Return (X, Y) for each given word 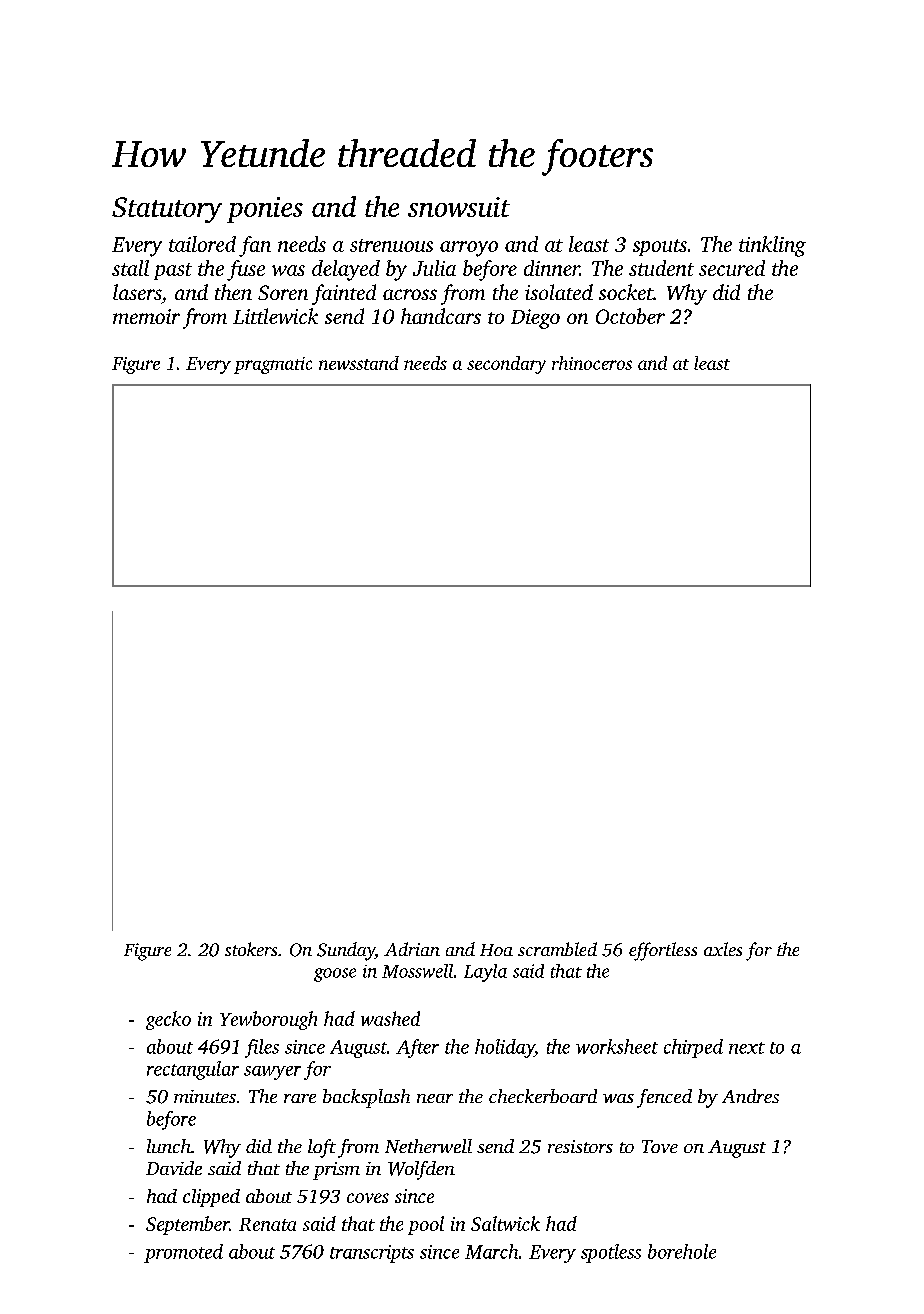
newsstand (359, 363)
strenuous (391, 245)
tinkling (772, 246)
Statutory (167, 210)
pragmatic (273, 365)
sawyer (272, 1073)
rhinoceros (592, 363)
